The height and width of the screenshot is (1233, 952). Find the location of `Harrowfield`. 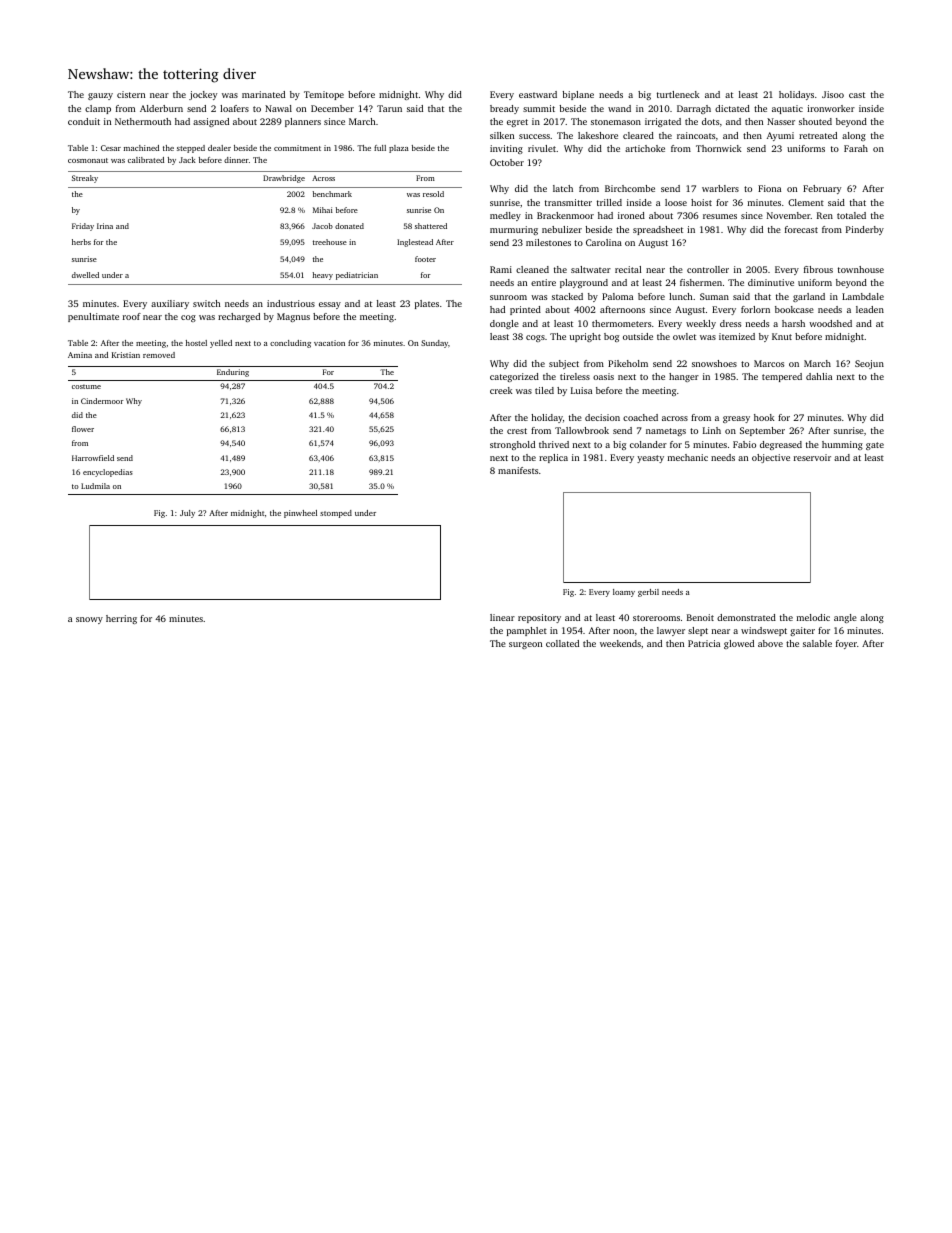

Harrowfield is located at coordinates (93, 458).
